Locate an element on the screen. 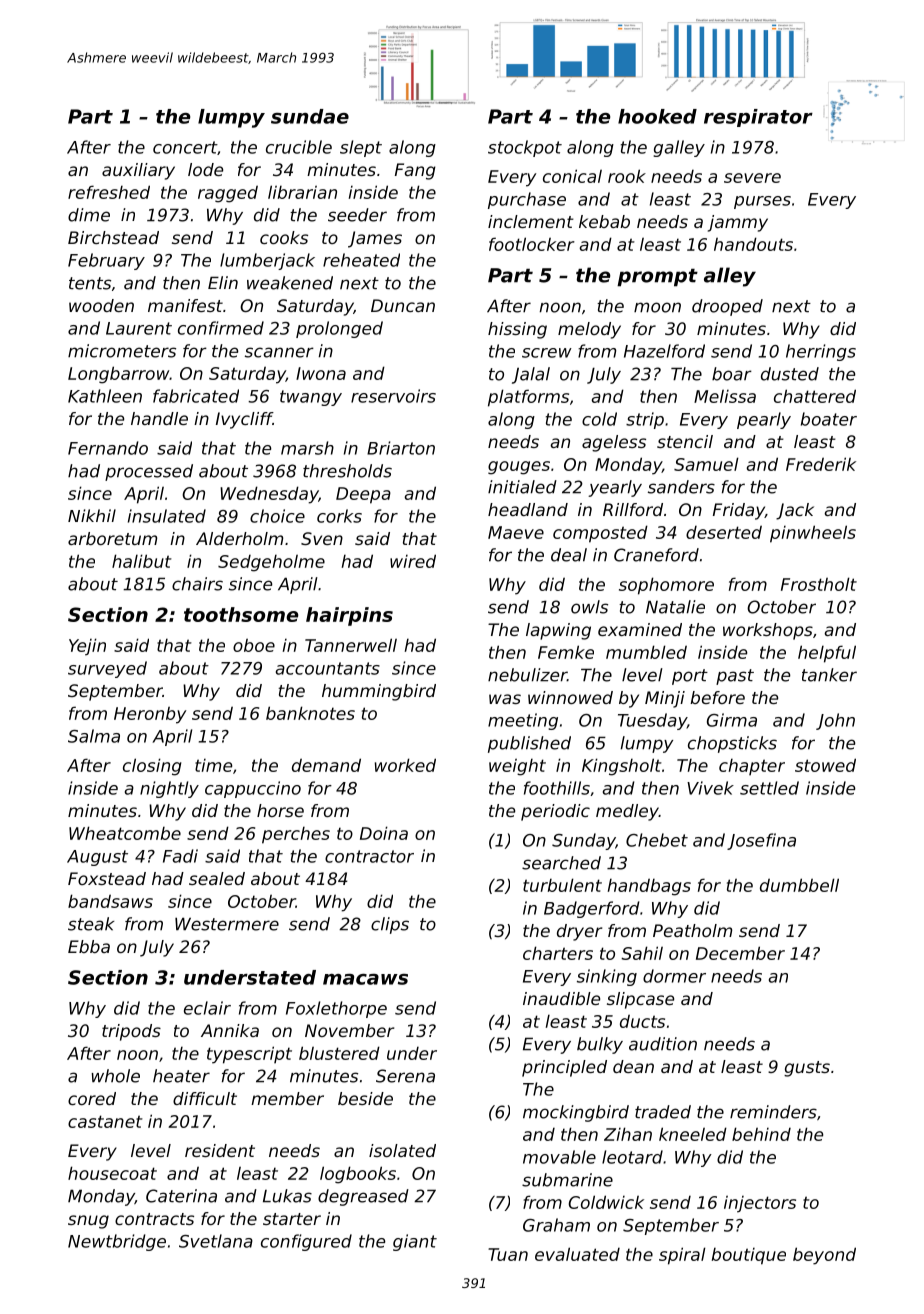 The width and height of the screenshot is (924, 1314). beyond is located at coordinates (824, 1256).
